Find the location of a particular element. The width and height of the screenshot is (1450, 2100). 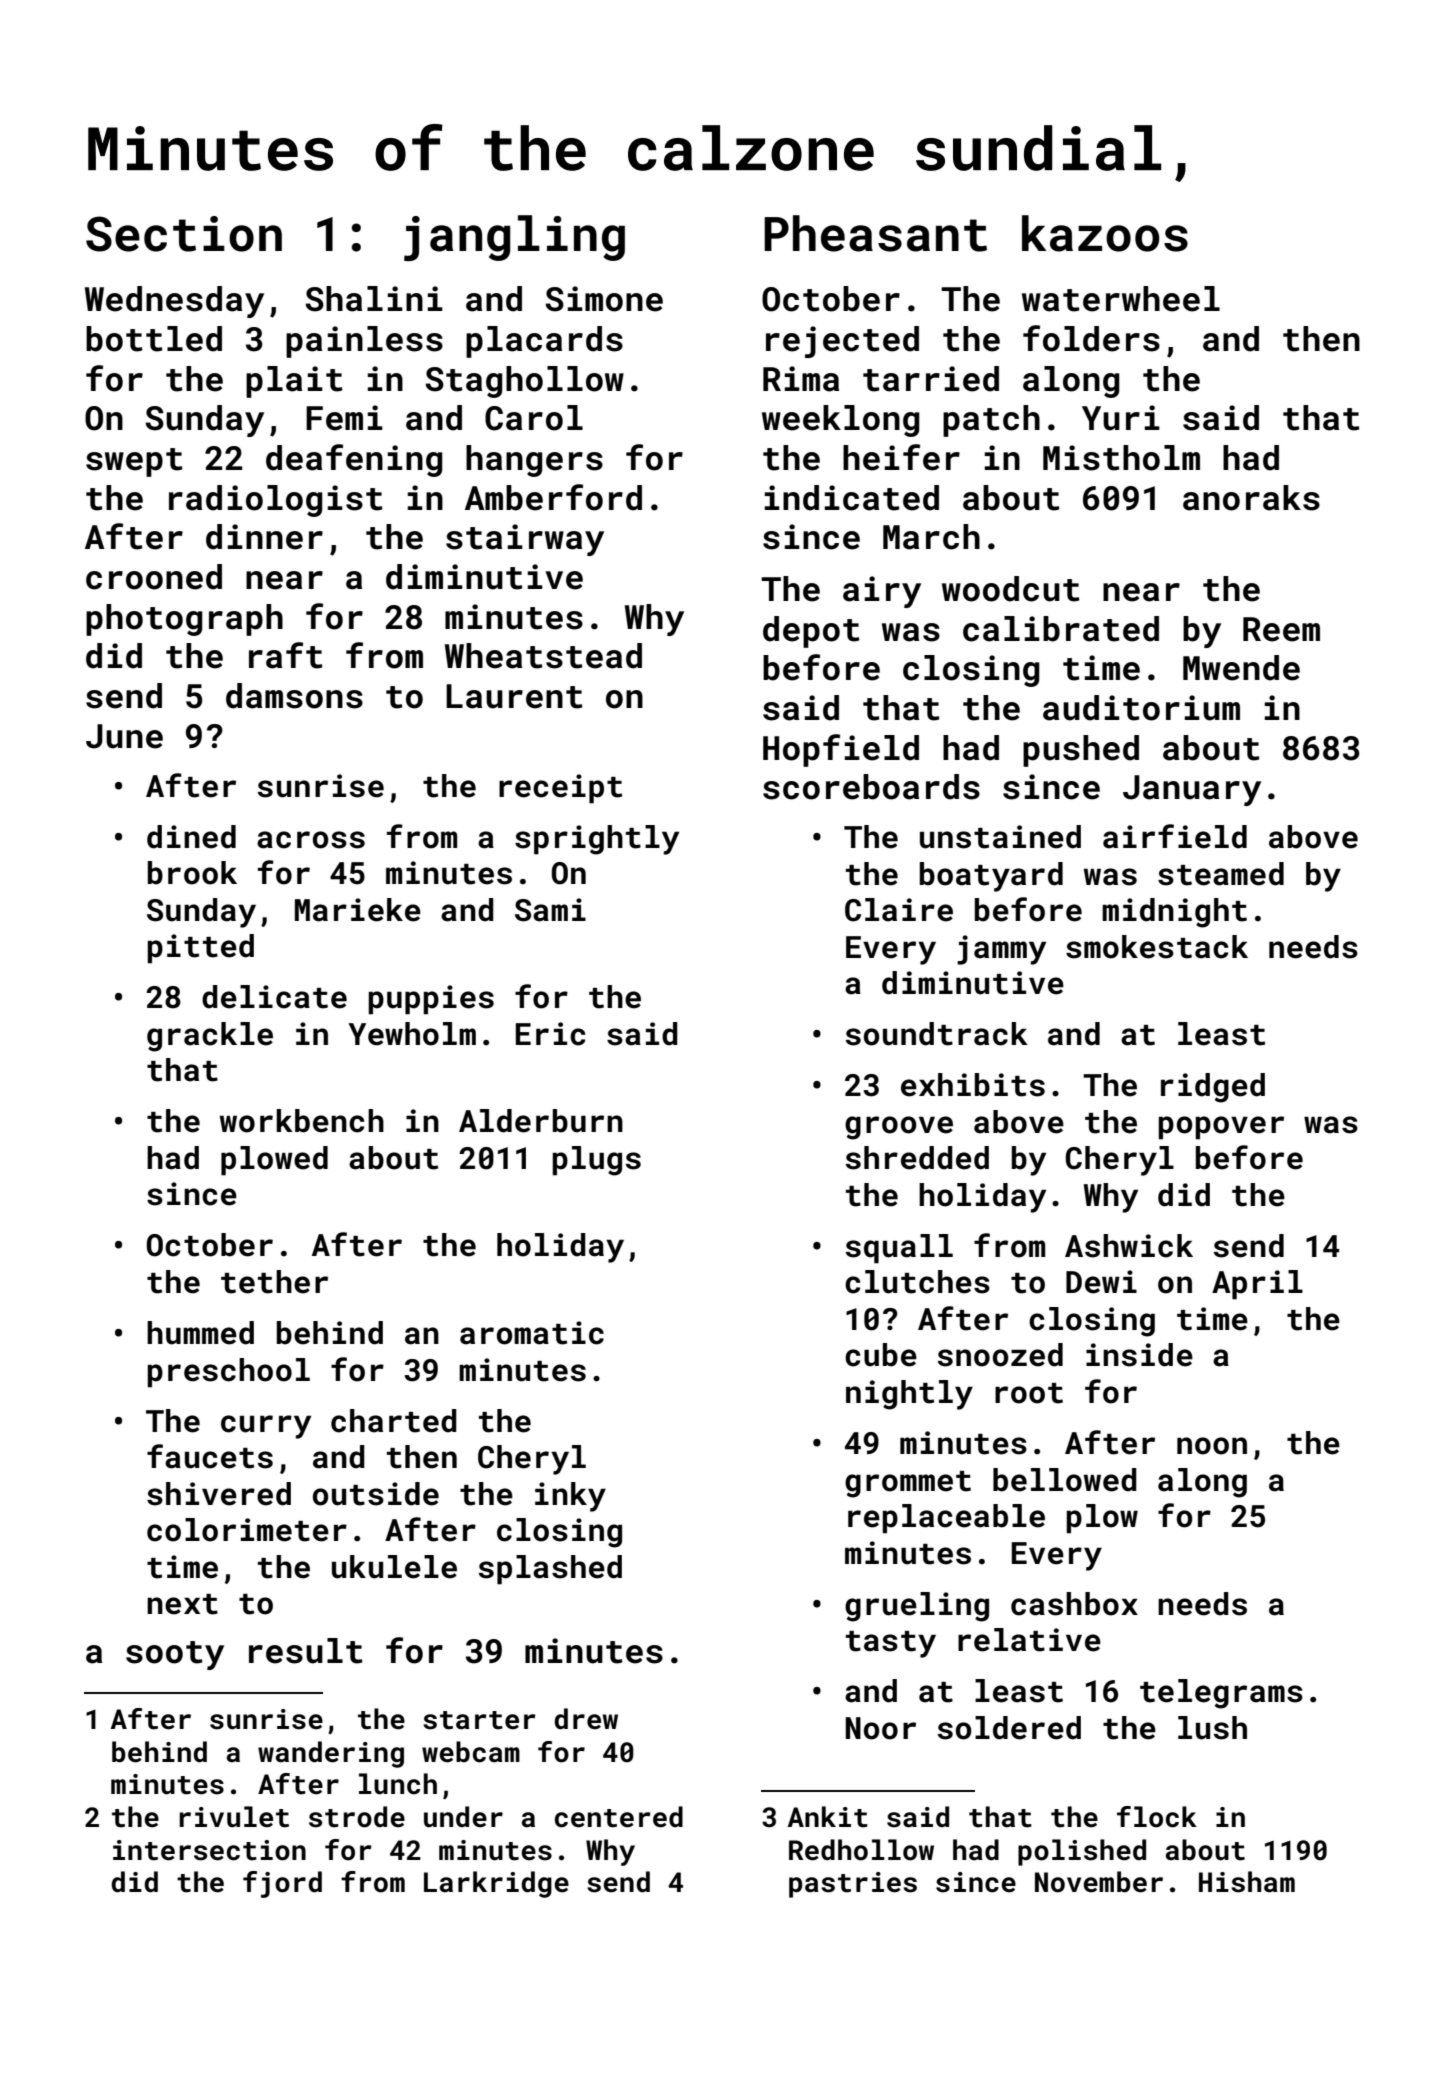

scoreboards is located at coordinates (871, 787).
